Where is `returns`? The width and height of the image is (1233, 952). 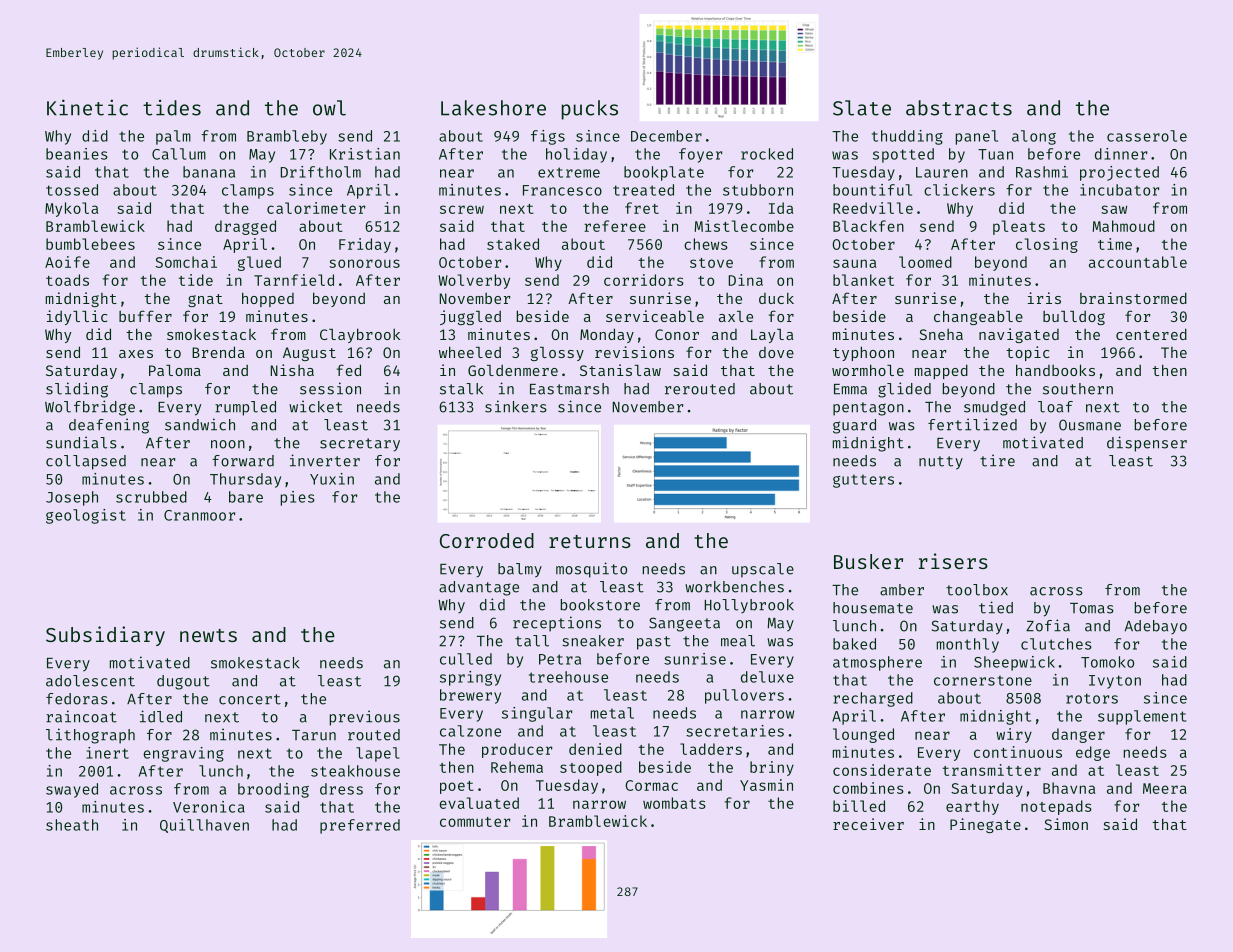 returns is located at coordinates (590, 541).
